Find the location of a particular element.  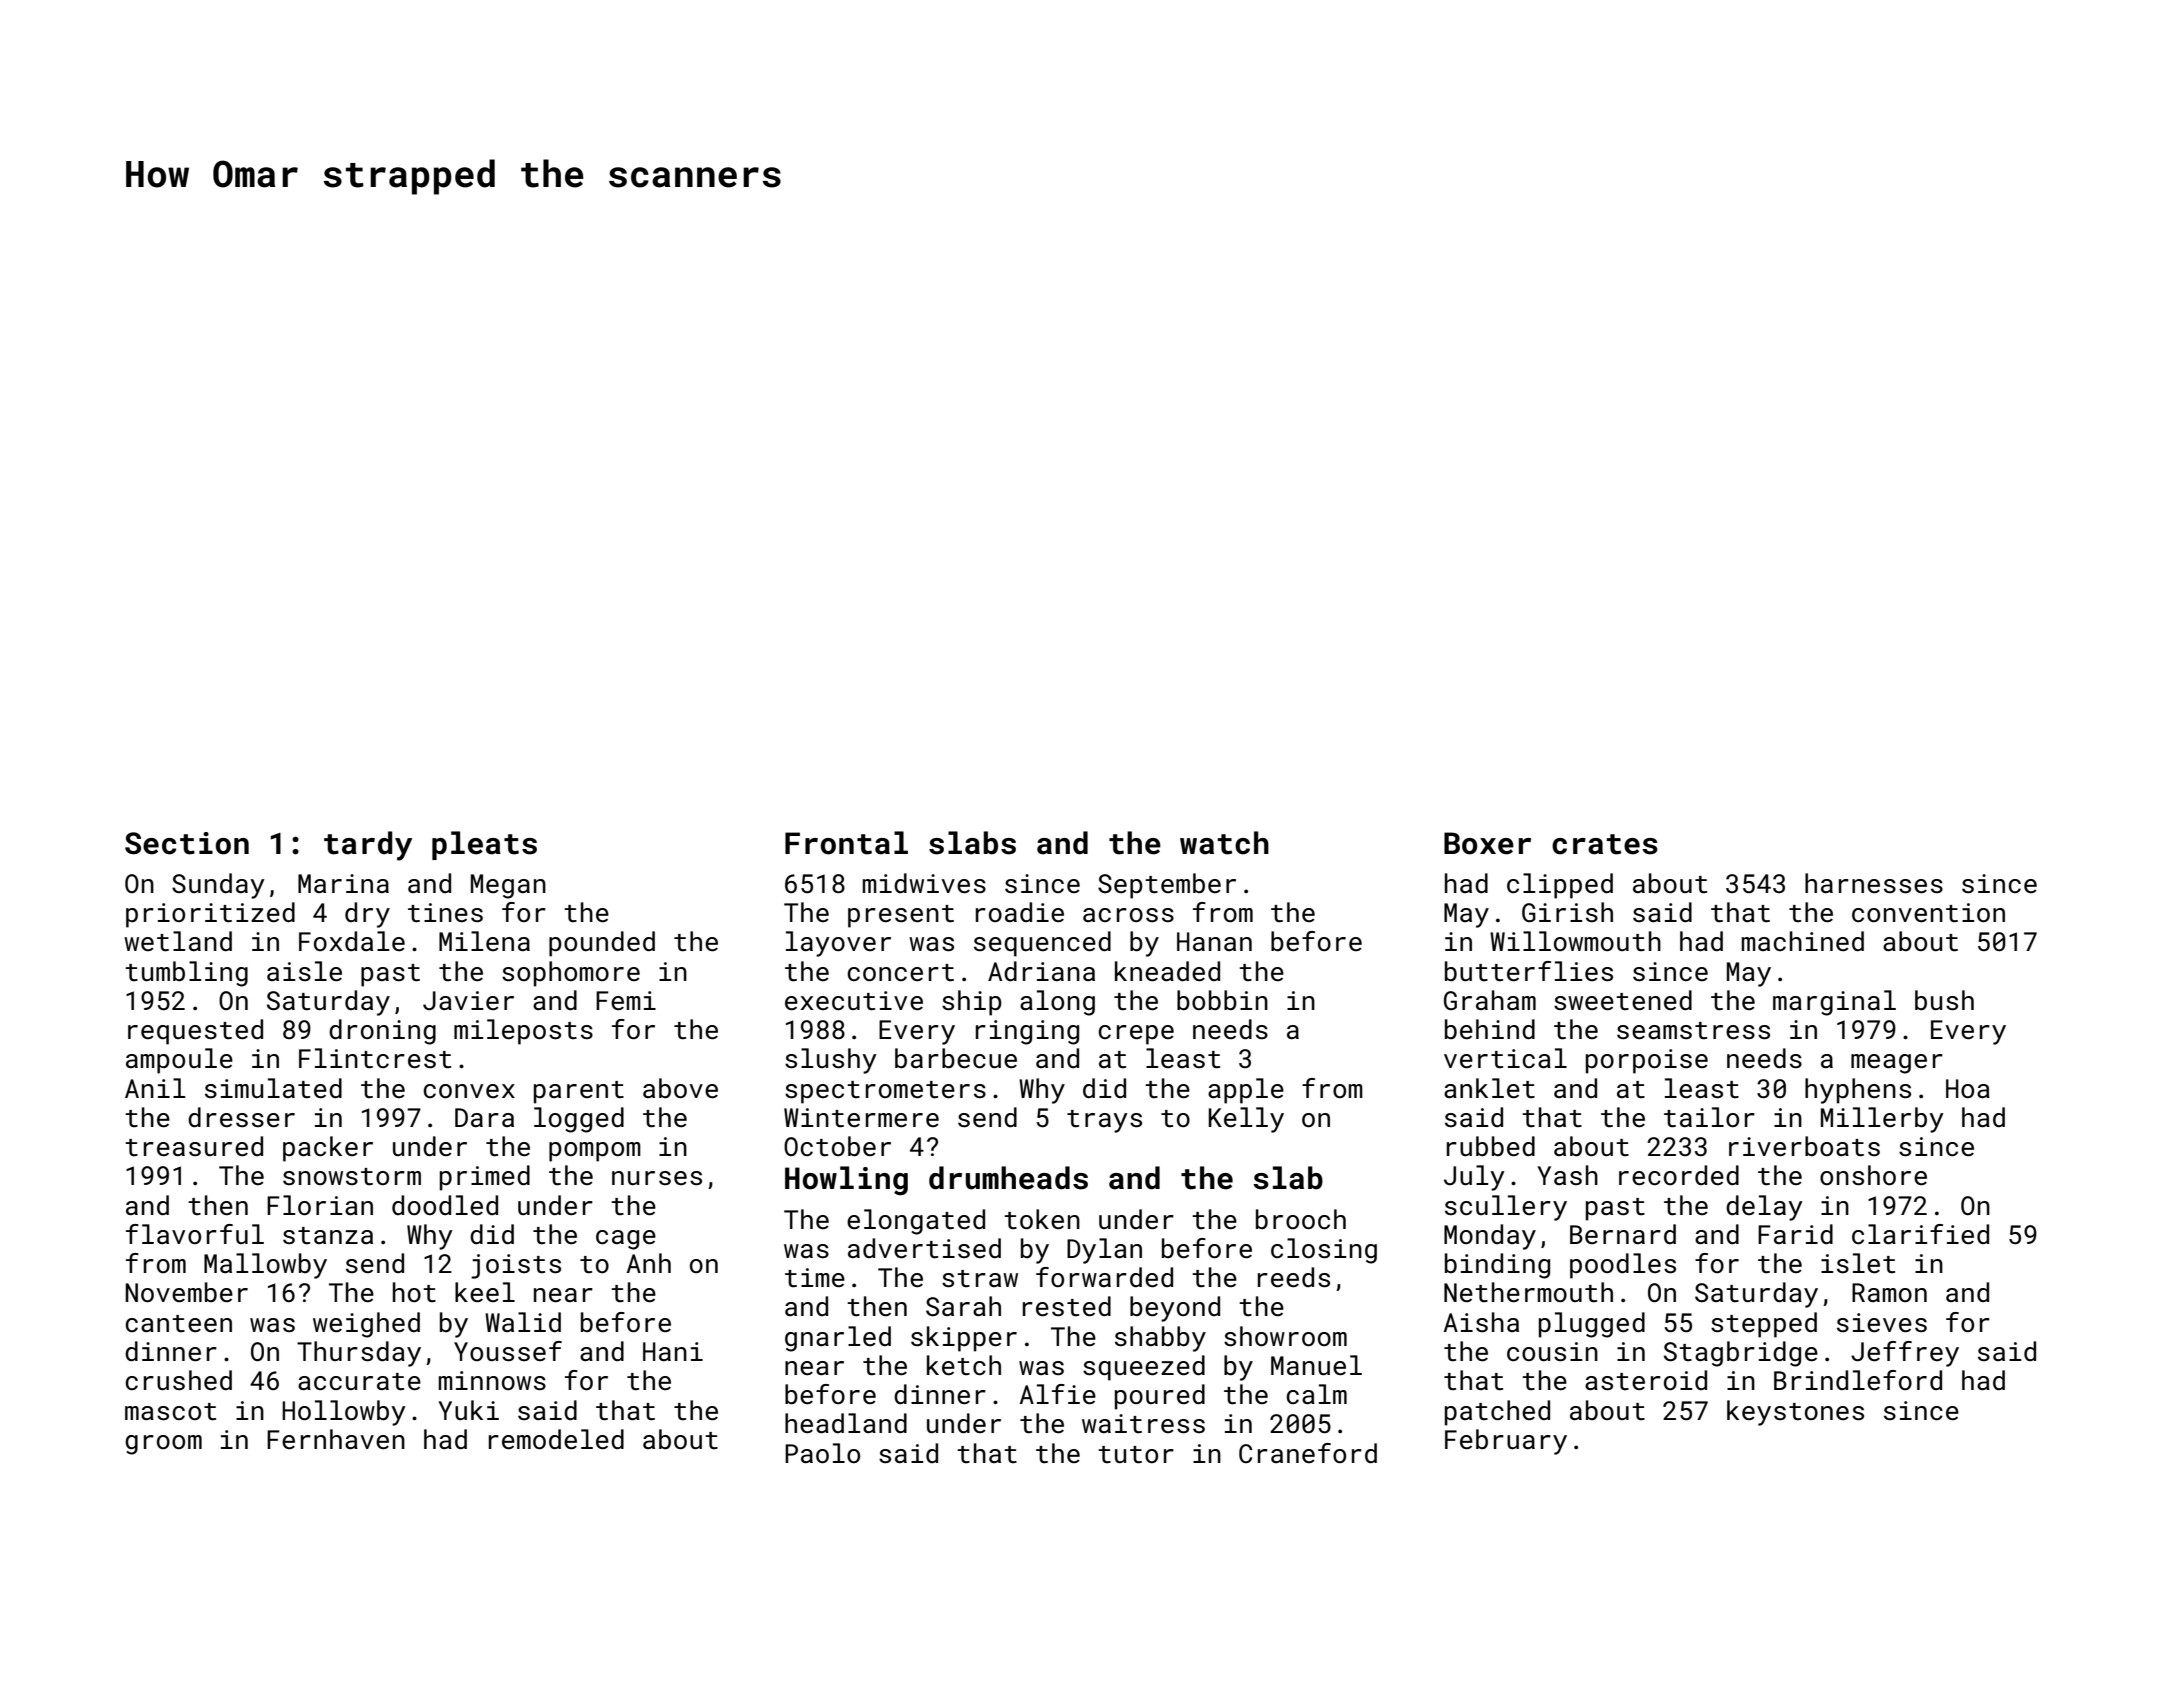

Boxer is located at coordinates (1487, 843).
